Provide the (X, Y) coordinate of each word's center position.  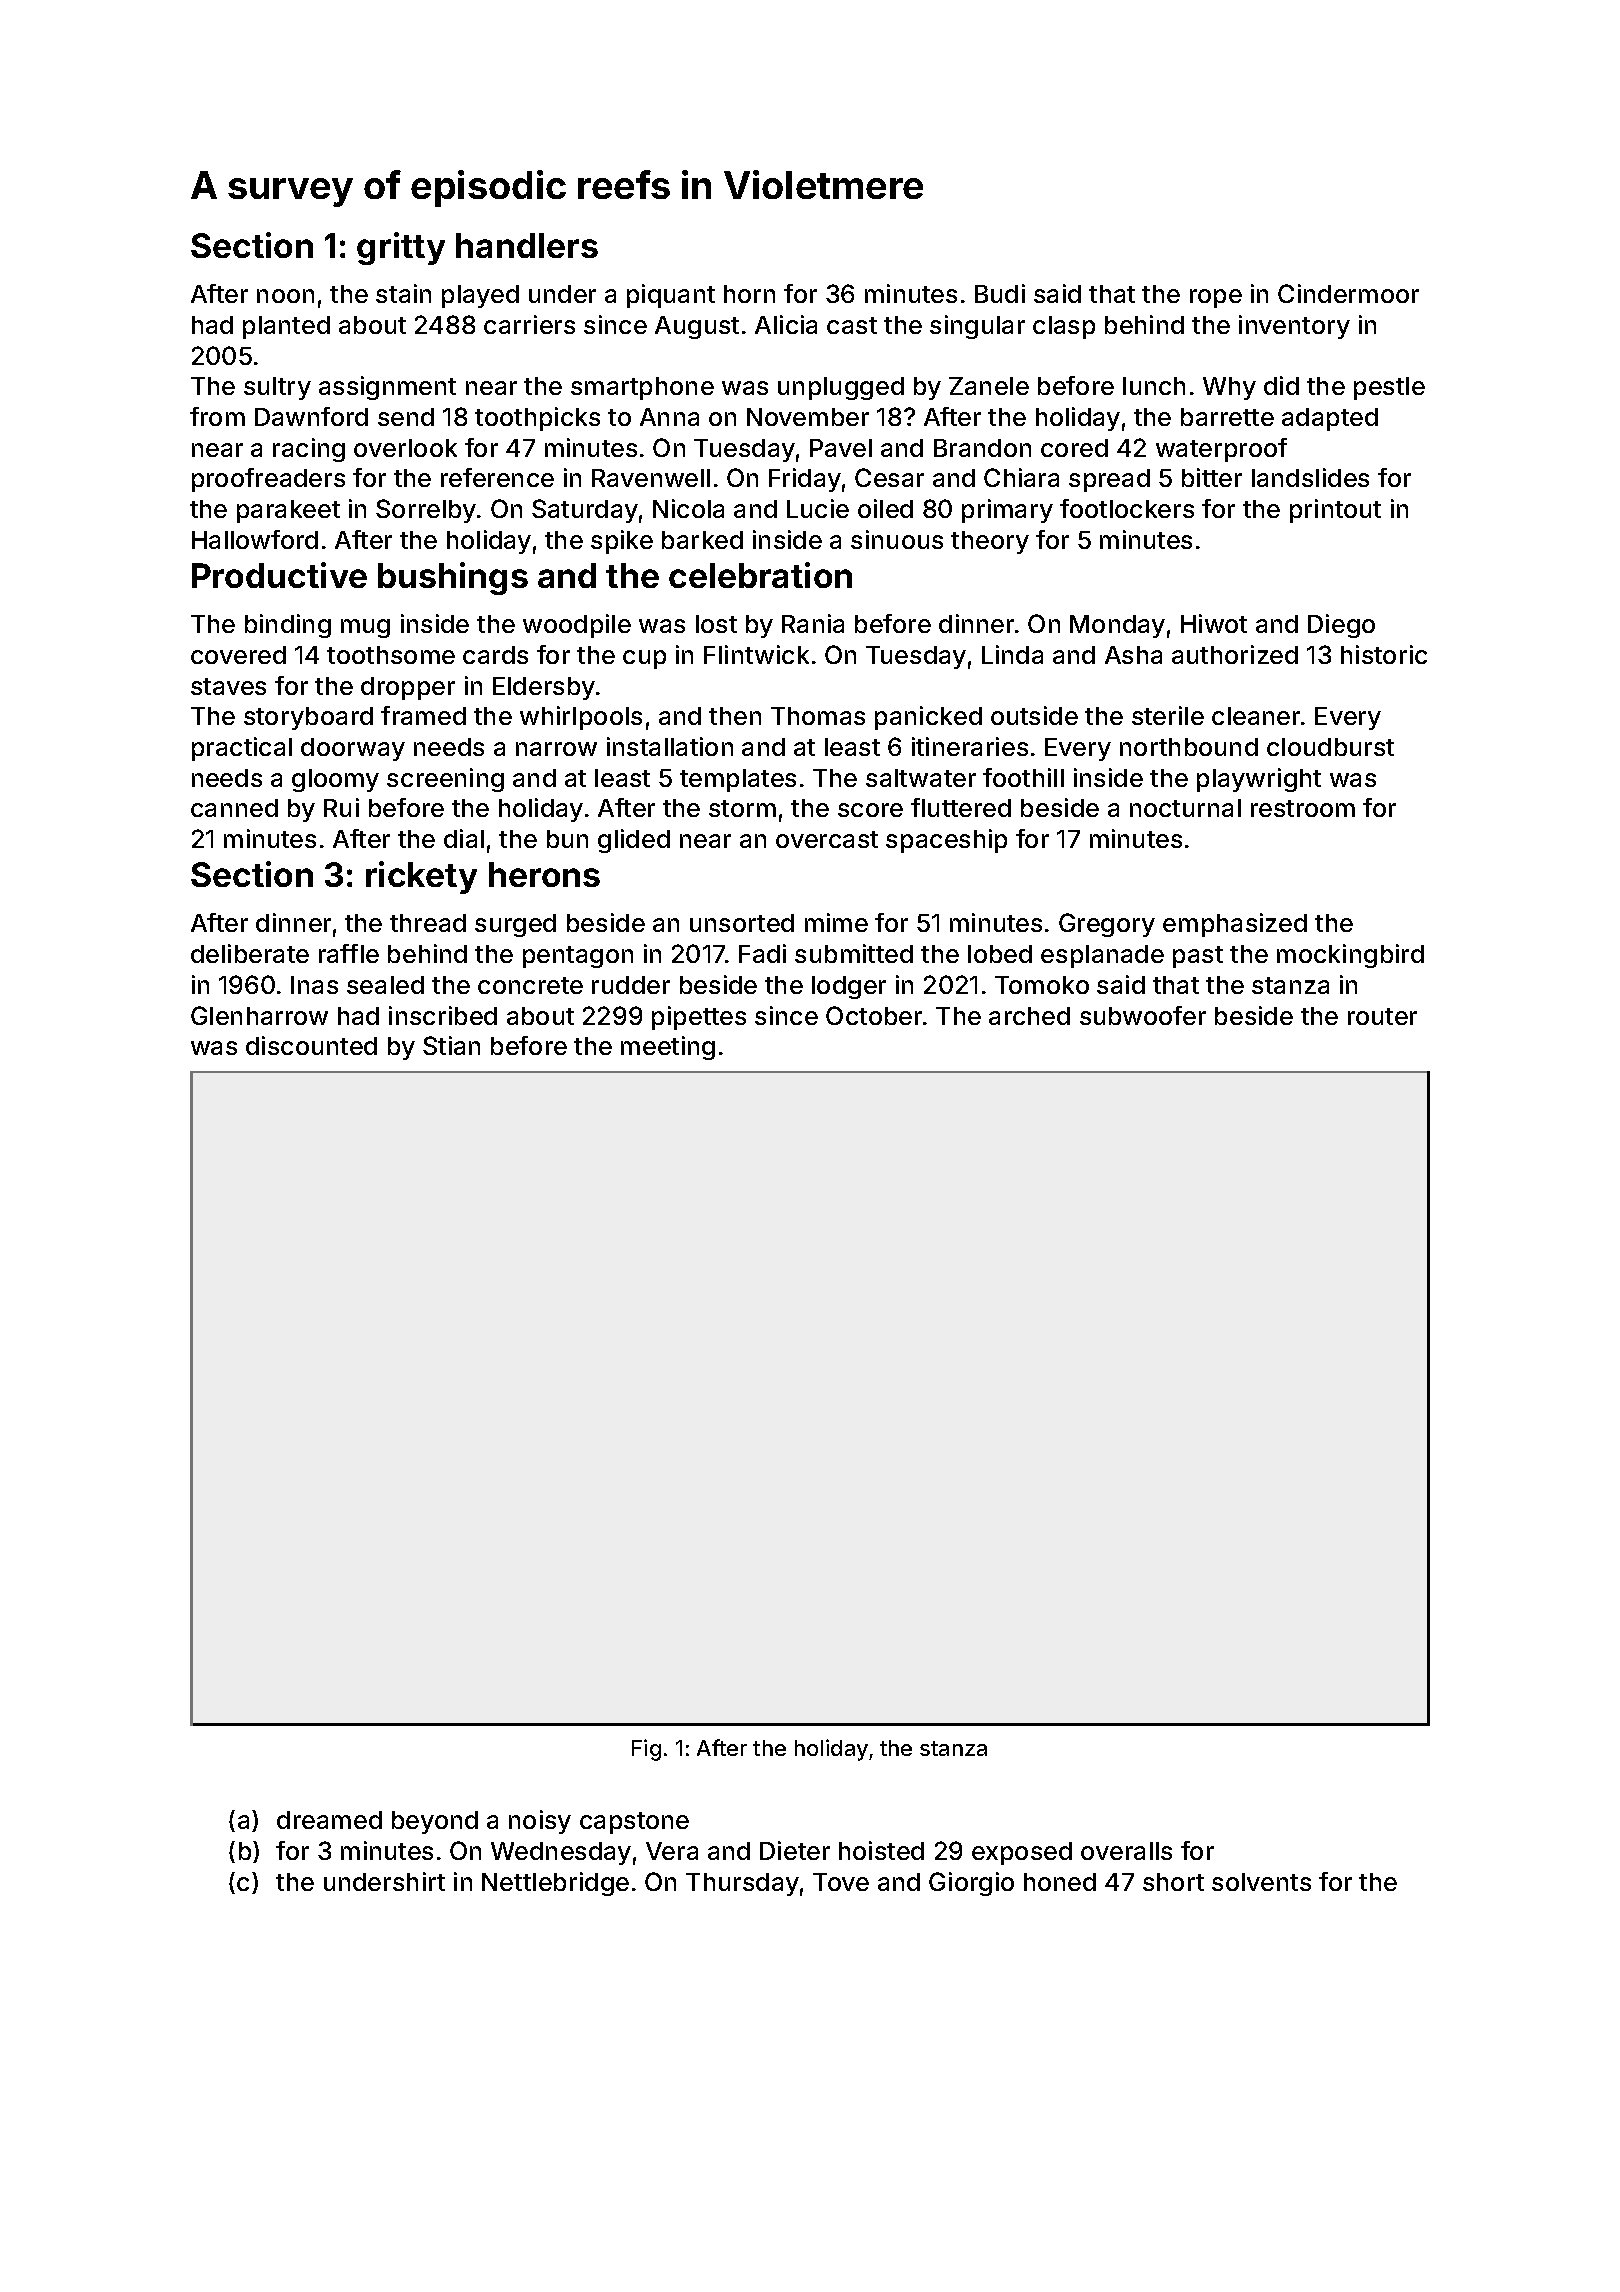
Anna (669, 417)
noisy (540, 1822)
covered (238, 655)
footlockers (1127, 508)
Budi (1000, 293)
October (874, 1015)
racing (309, 450)
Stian (451, 1045)
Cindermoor (1348, 293)
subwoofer (1143, 1015)
